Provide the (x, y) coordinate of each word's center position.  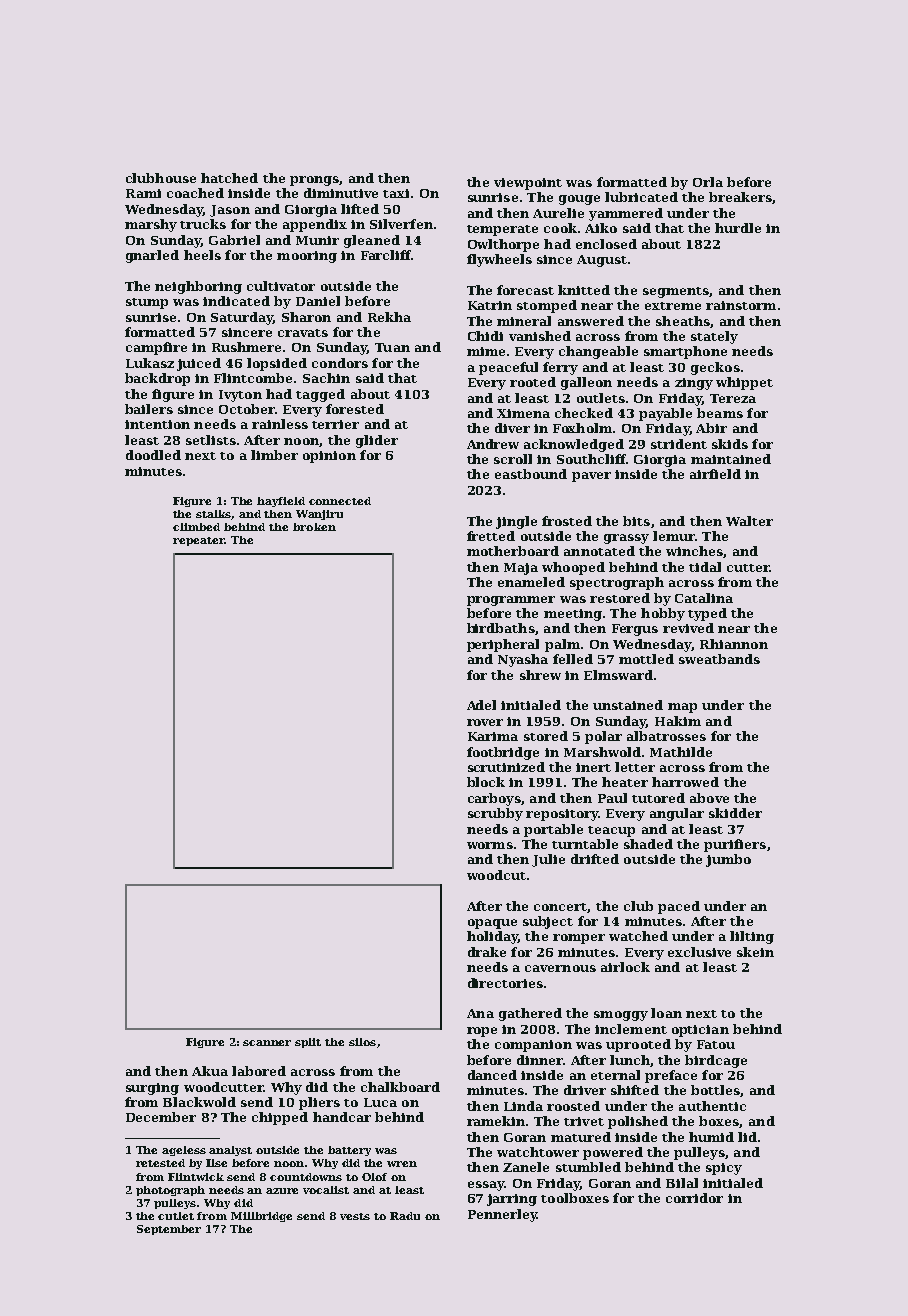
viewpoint (528, 184)
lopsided (277, 364)
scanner (267, 1043)
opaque (492, 924)
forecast (525, 290)
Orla (708, 182)
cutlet (176, 1216)
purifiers (735, 845)
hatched (229, 178)
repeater (198, 541)
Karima (493, 736)
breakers (740, 197)
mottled (646, 659)
